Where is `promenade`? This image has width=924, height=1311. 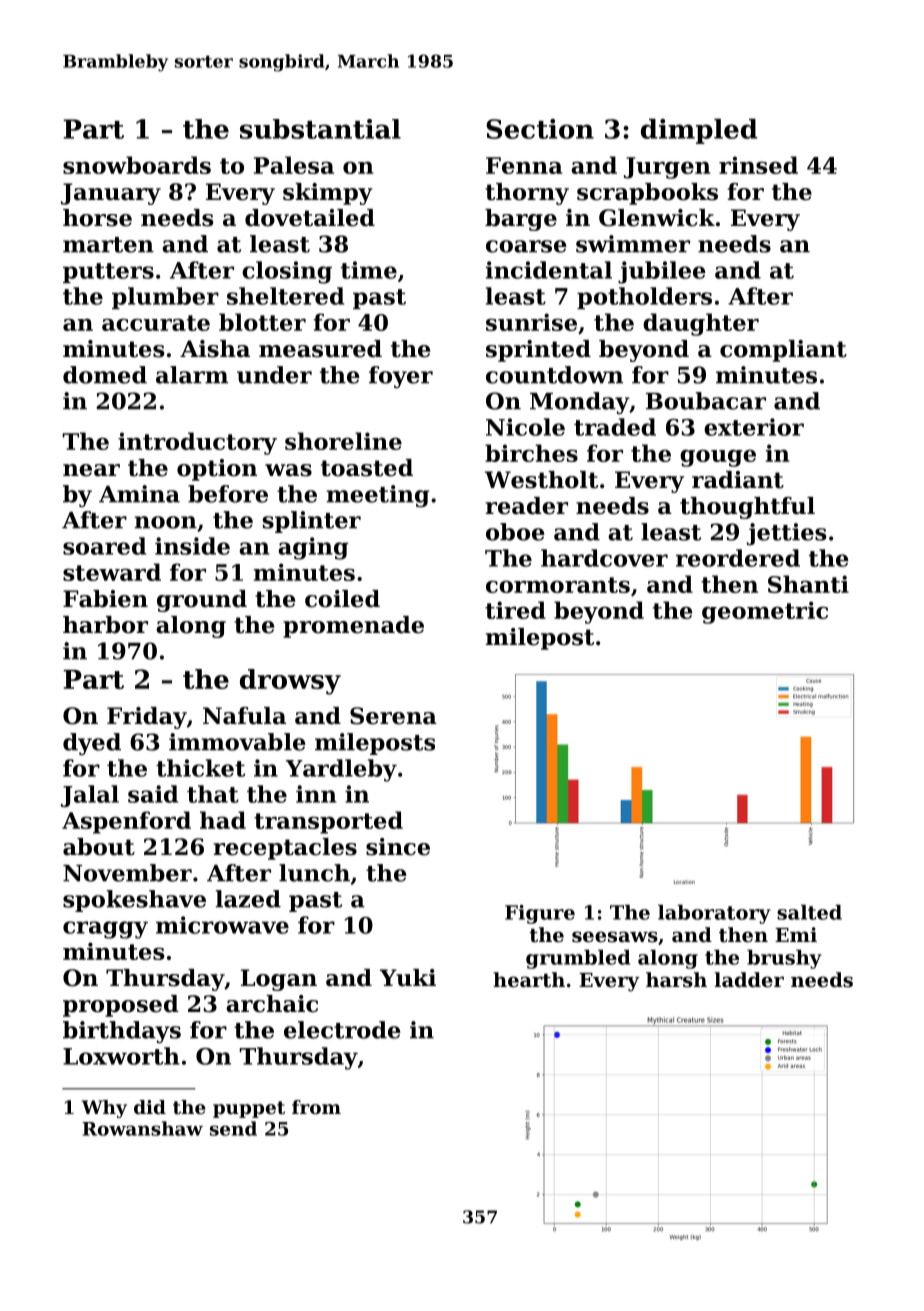
promenade is located at coordinates (353, 627).
